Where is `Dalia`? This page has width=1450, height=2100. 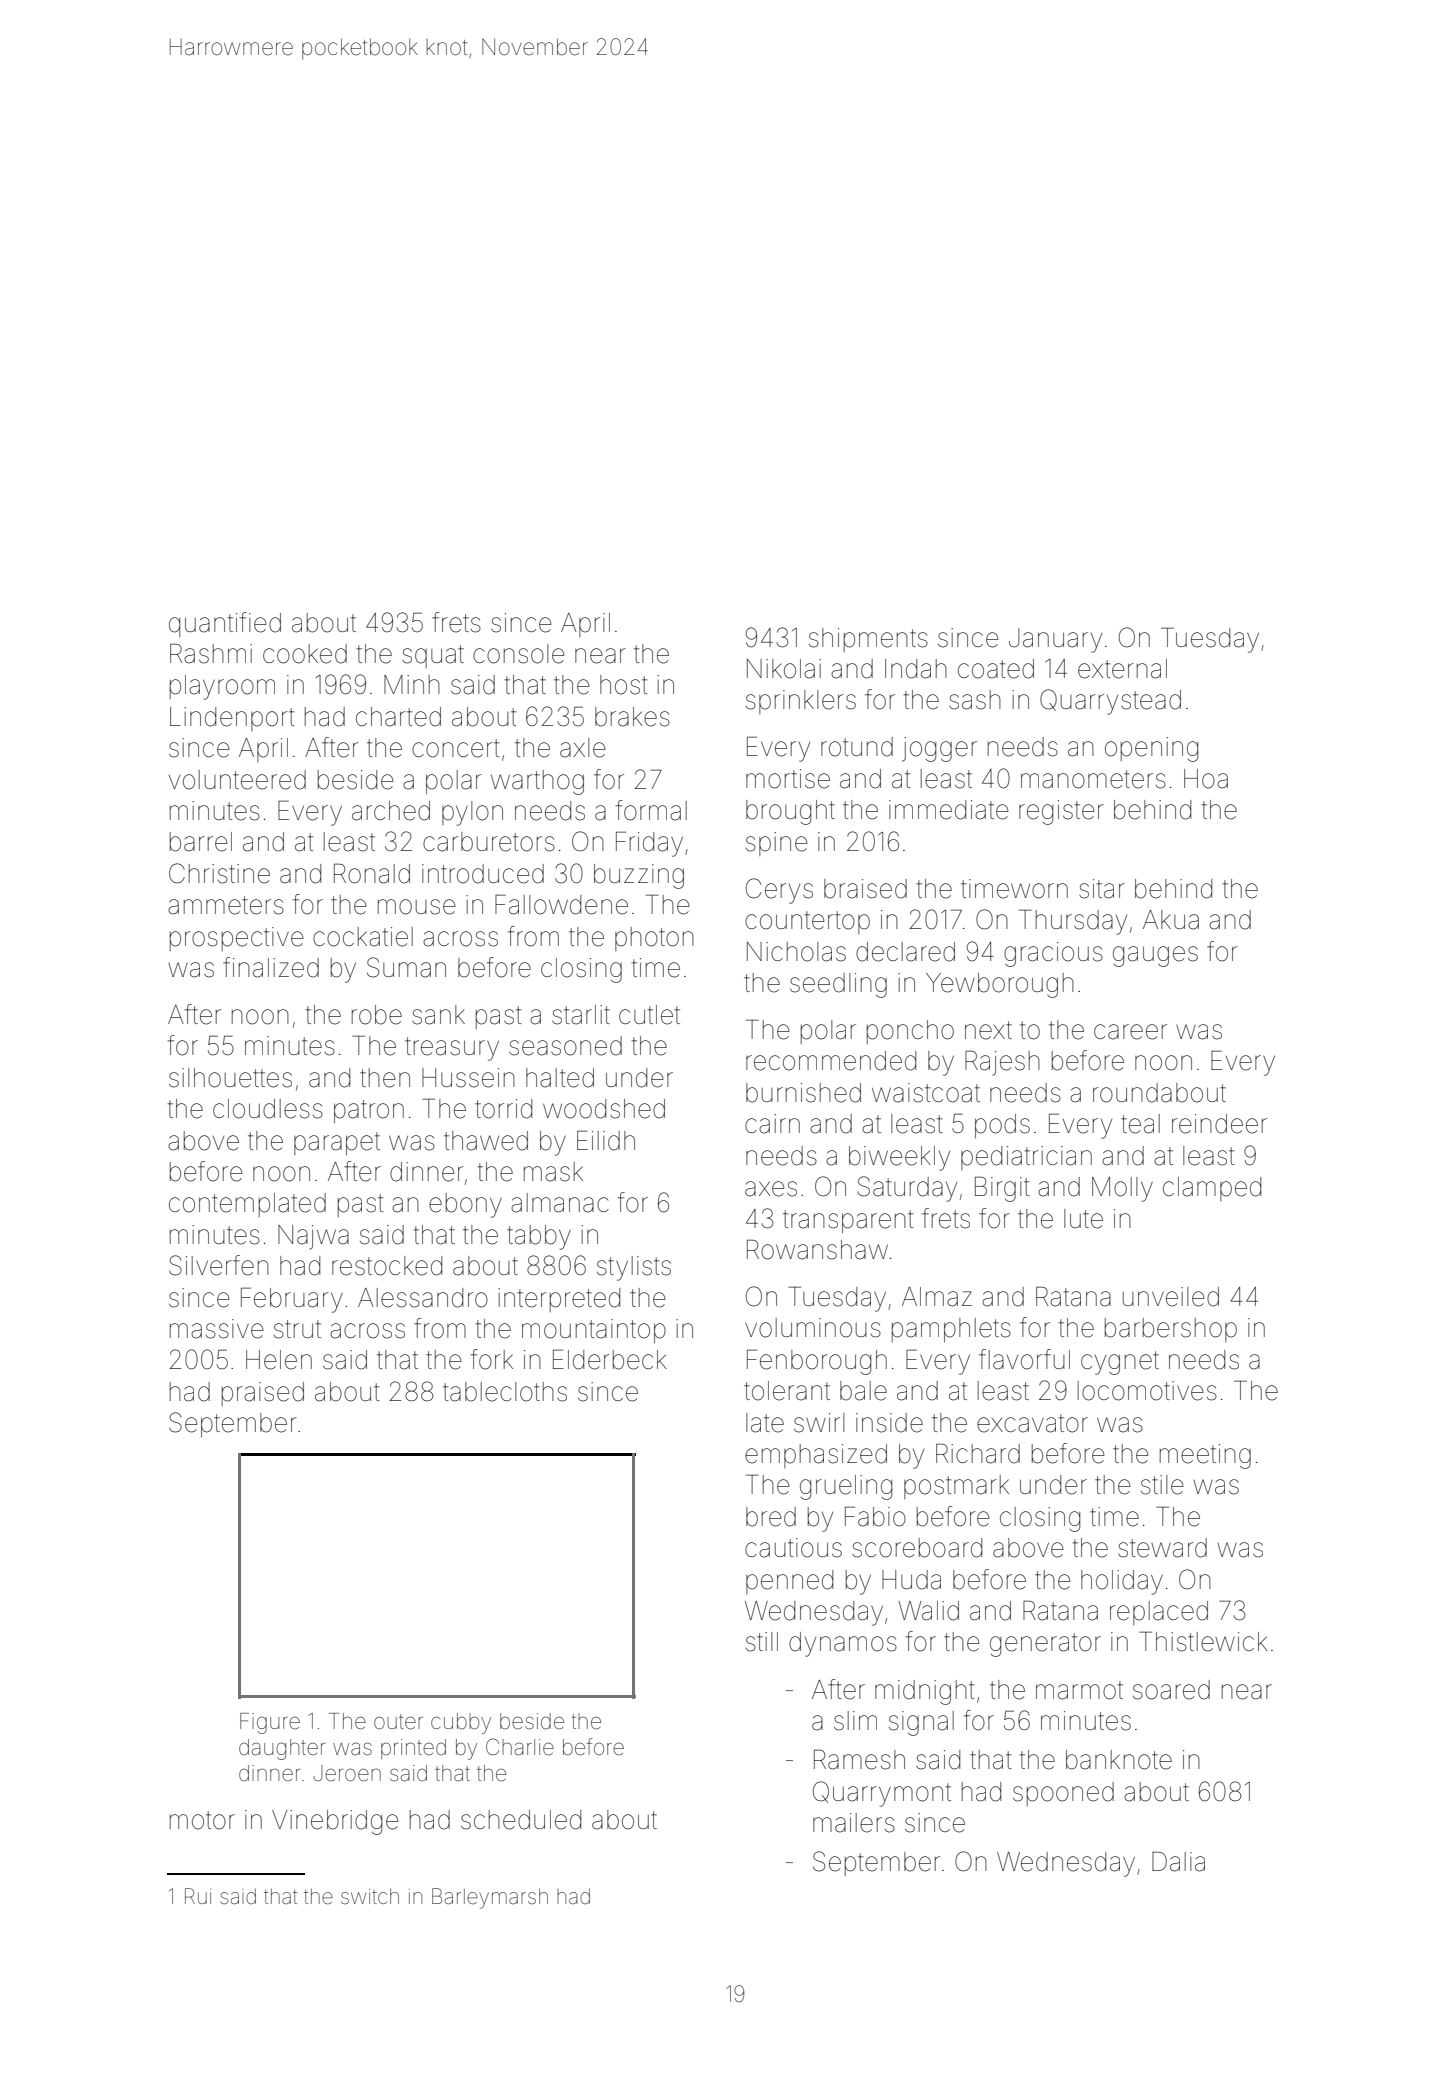
Dalia is located at coordinates (1178, 1861).
